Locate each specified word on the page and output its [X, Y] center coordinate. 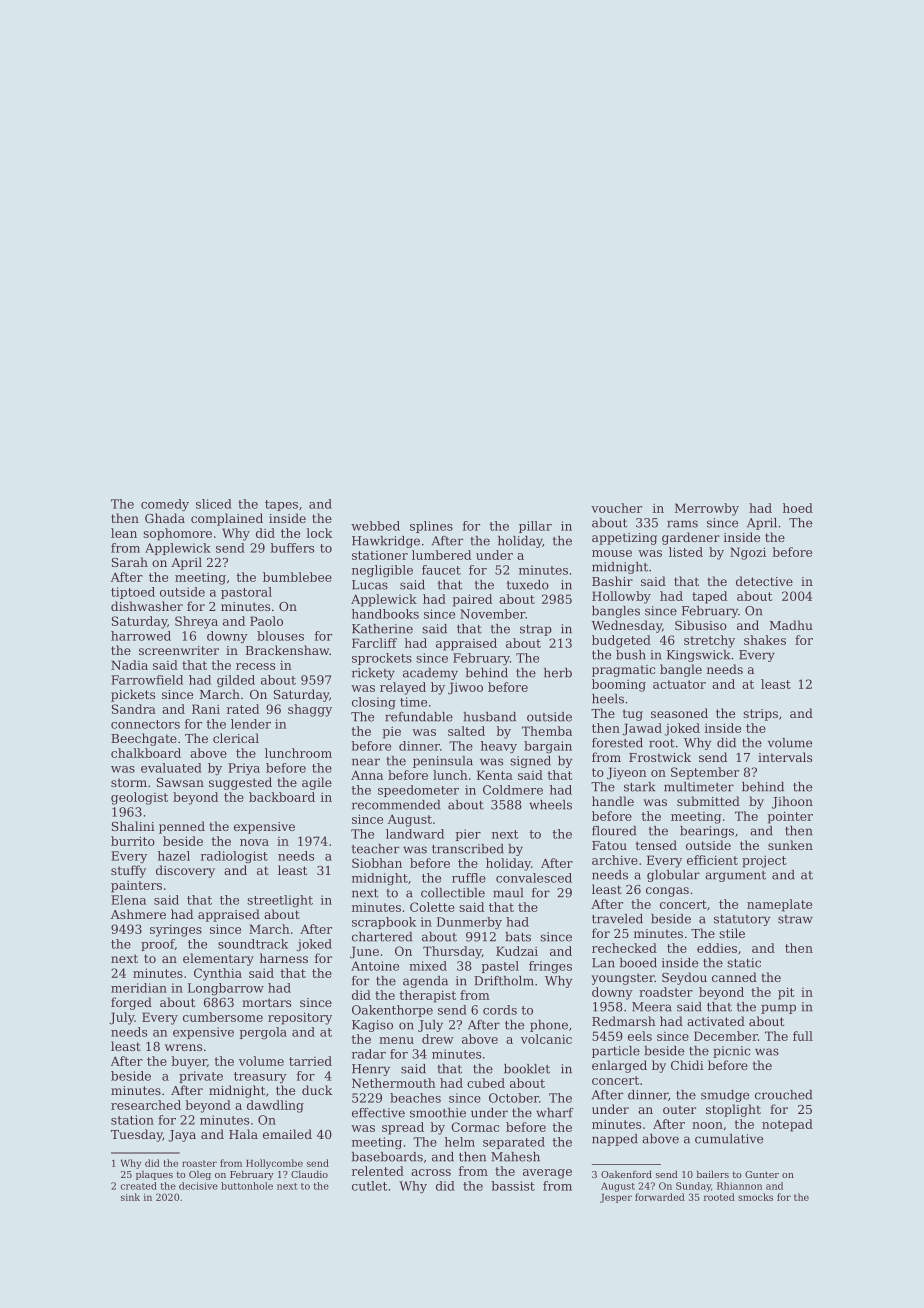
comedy [165, 505]
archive [615, 860]
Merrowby [707, 509]
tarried [310, 1061]
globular [673, 876]
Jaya [182, 1136]
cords [500, 1010]
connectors [145, 724]
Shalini [133, 826]
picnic [731, 1052]
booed [638, 963]
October [514, 1098]
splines [431, 527]
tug [633, 715]
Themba [547, 731]
